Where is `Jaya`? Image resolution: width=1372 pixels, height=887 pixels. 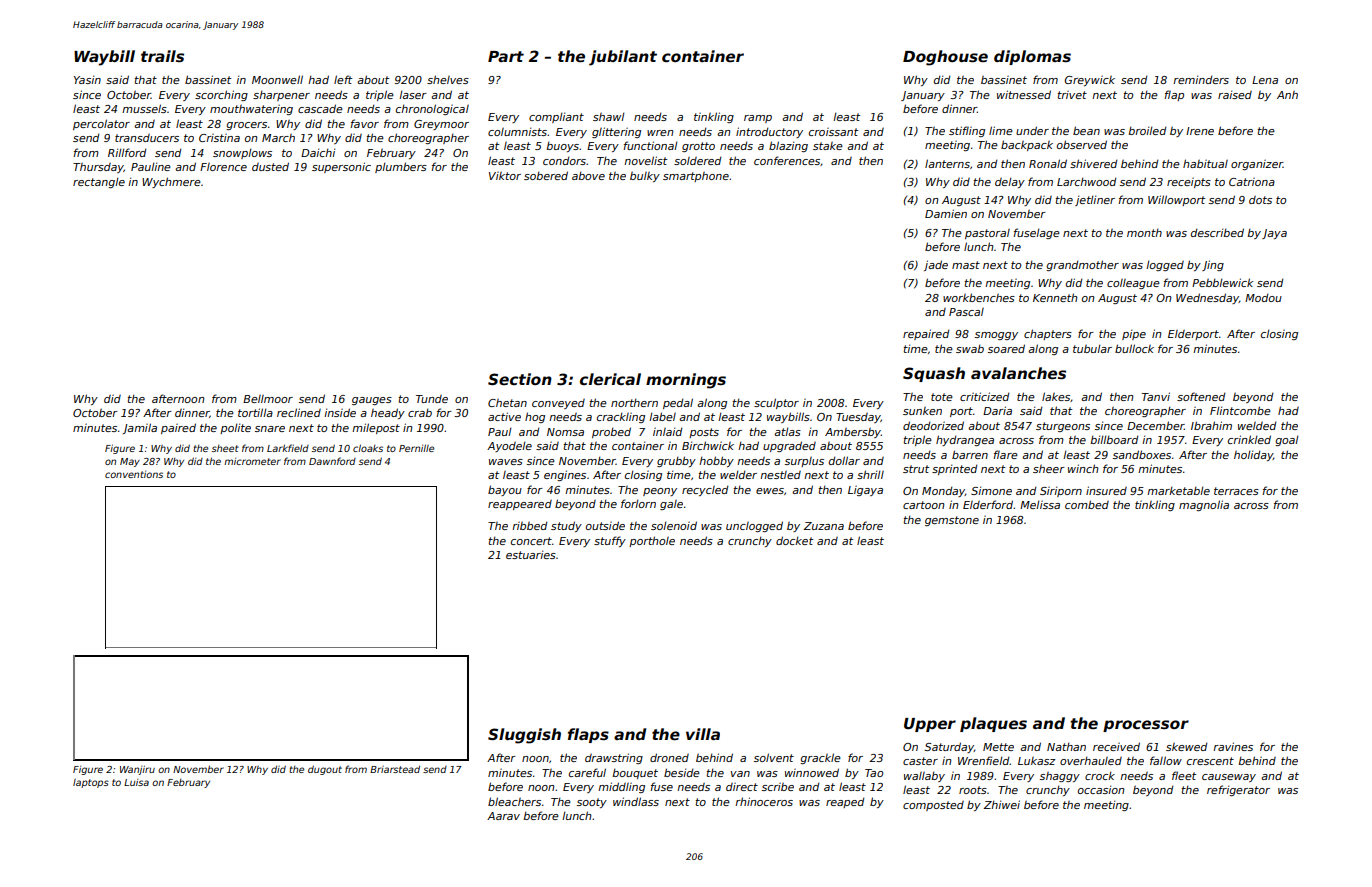 Jaya is located at coordinates (1274, 234).
